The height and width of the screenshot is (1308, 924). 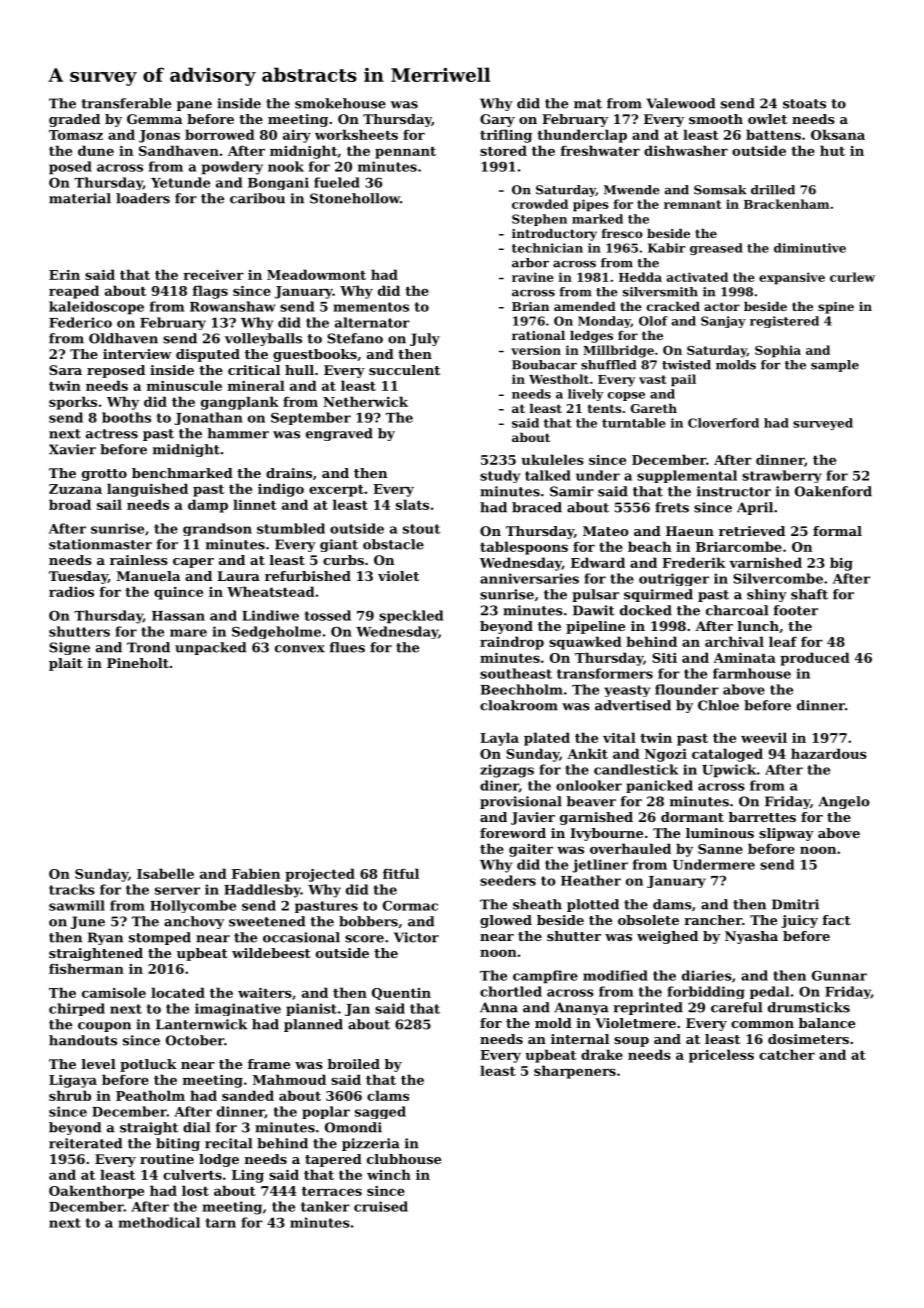 What do you see at coordinates (841, 564) in the screenshot?
I see `big` at bounding box center [841, 564].
